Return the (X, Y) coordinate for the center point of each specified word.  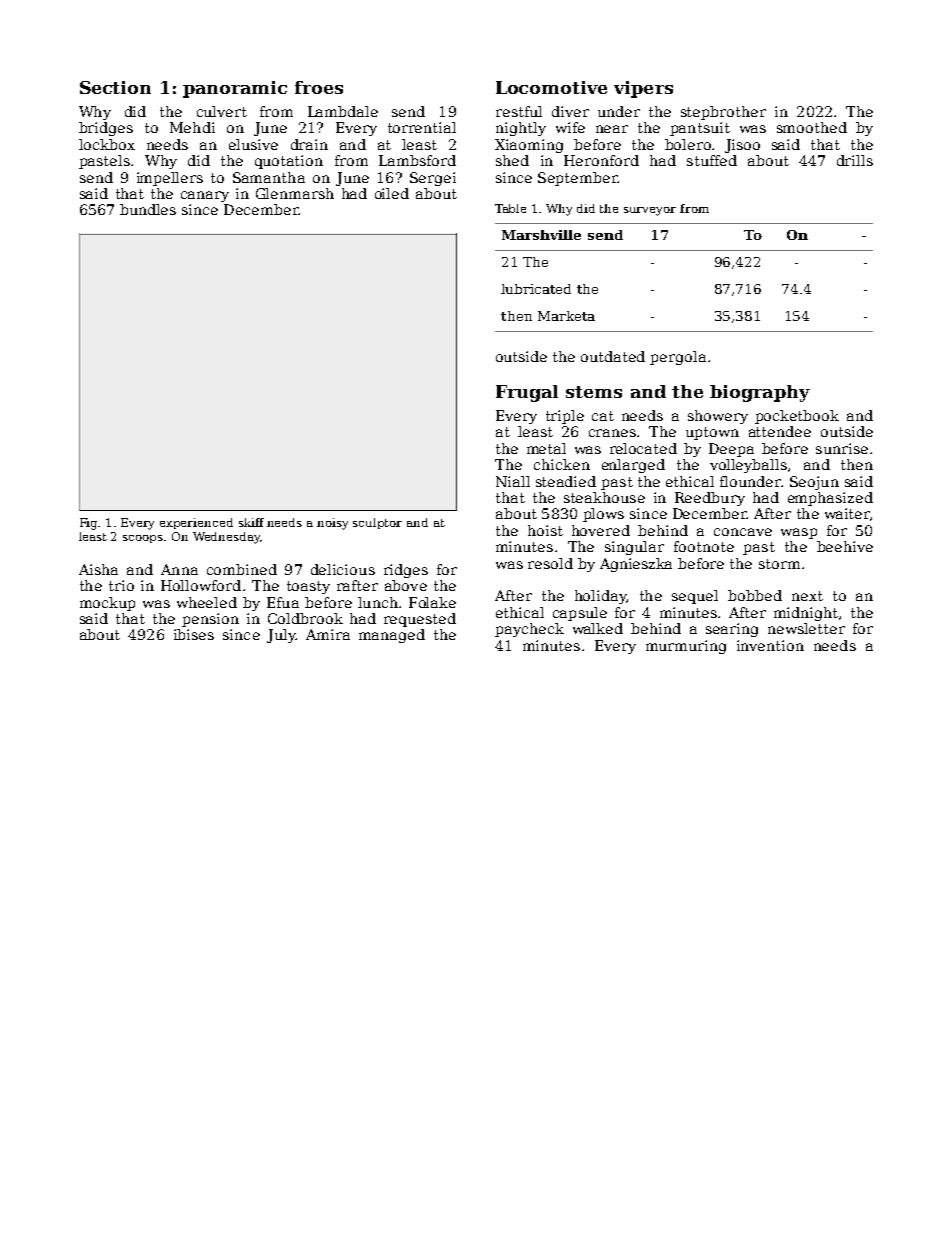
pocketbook (797, 417)
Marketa (566, 316)
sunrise (842, 448)
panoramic (235, 89)
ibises (194, 634)
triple (565, 417)
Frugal (527, 393)
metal (546, 448)
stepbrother (723, 113)
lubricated (536, 289)
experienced (196, 523)
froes (319, 87)
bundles (148, 209)
